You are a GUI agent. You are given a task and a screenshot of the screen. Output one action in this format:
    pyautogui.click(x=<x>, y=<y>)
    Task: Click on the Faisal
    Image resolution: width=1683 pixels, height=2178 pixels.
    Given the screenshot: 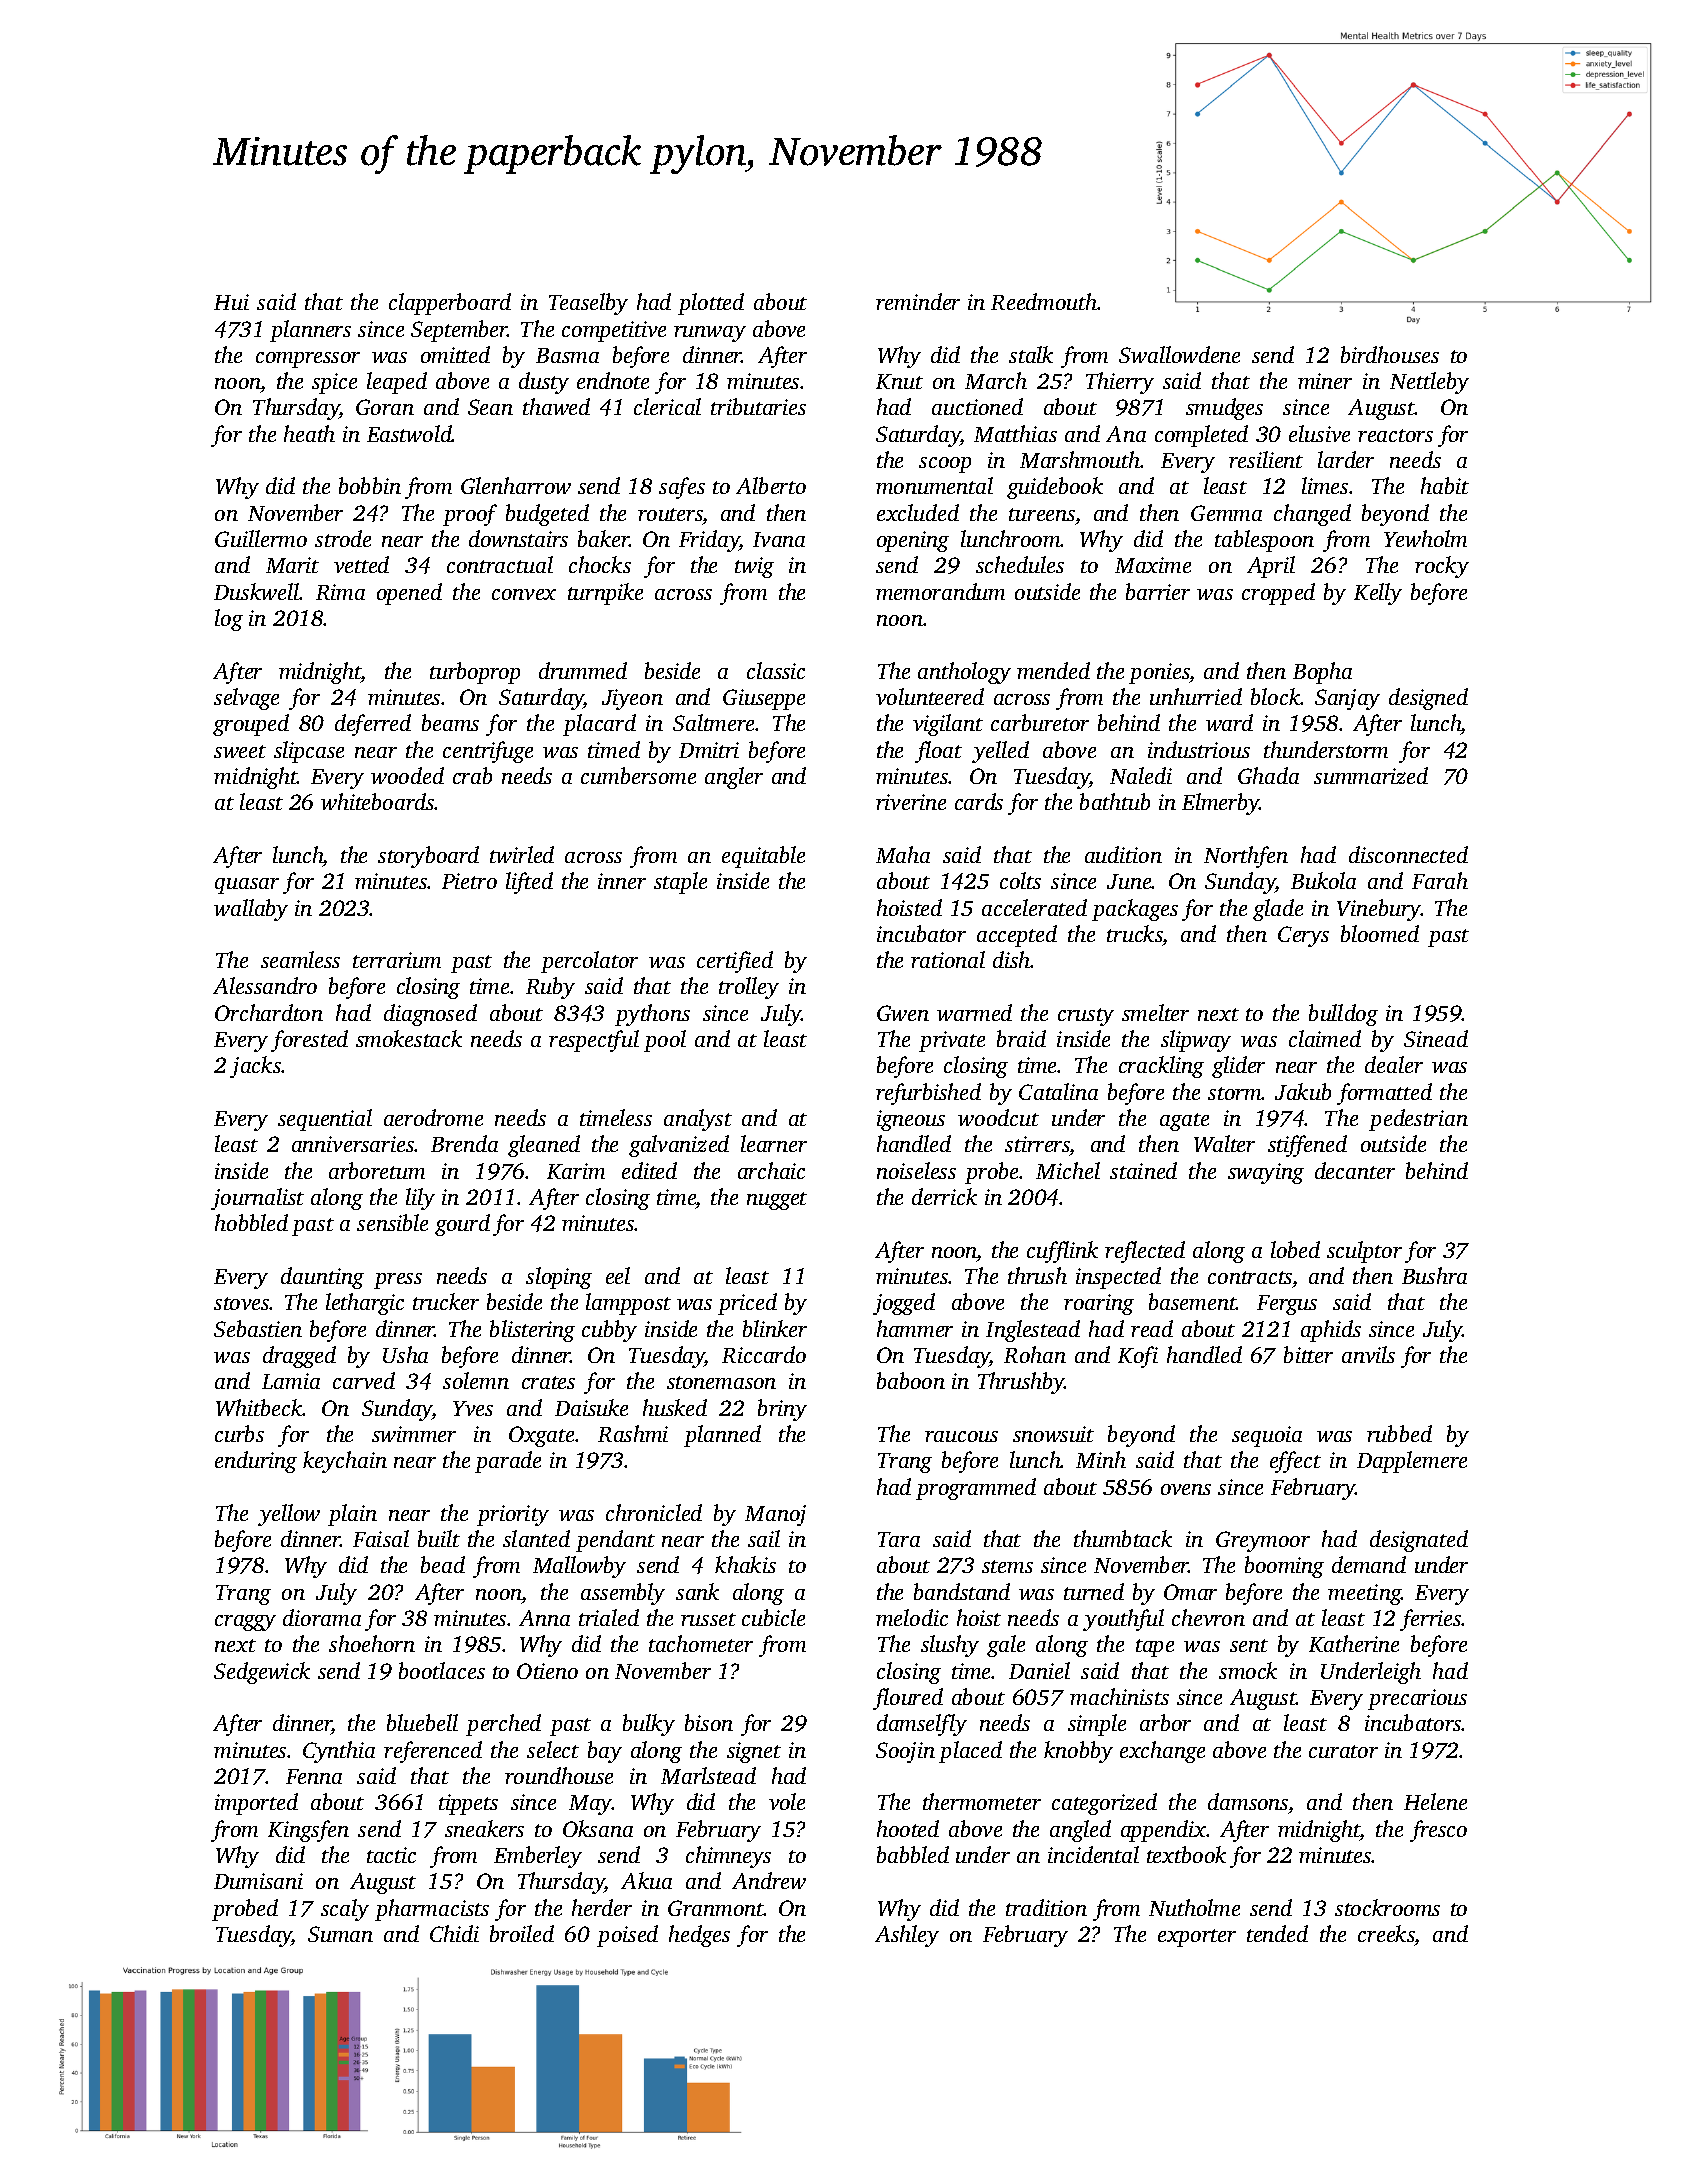 What is the action you would take?
    pyautogui.click(x=381, y=1538)
